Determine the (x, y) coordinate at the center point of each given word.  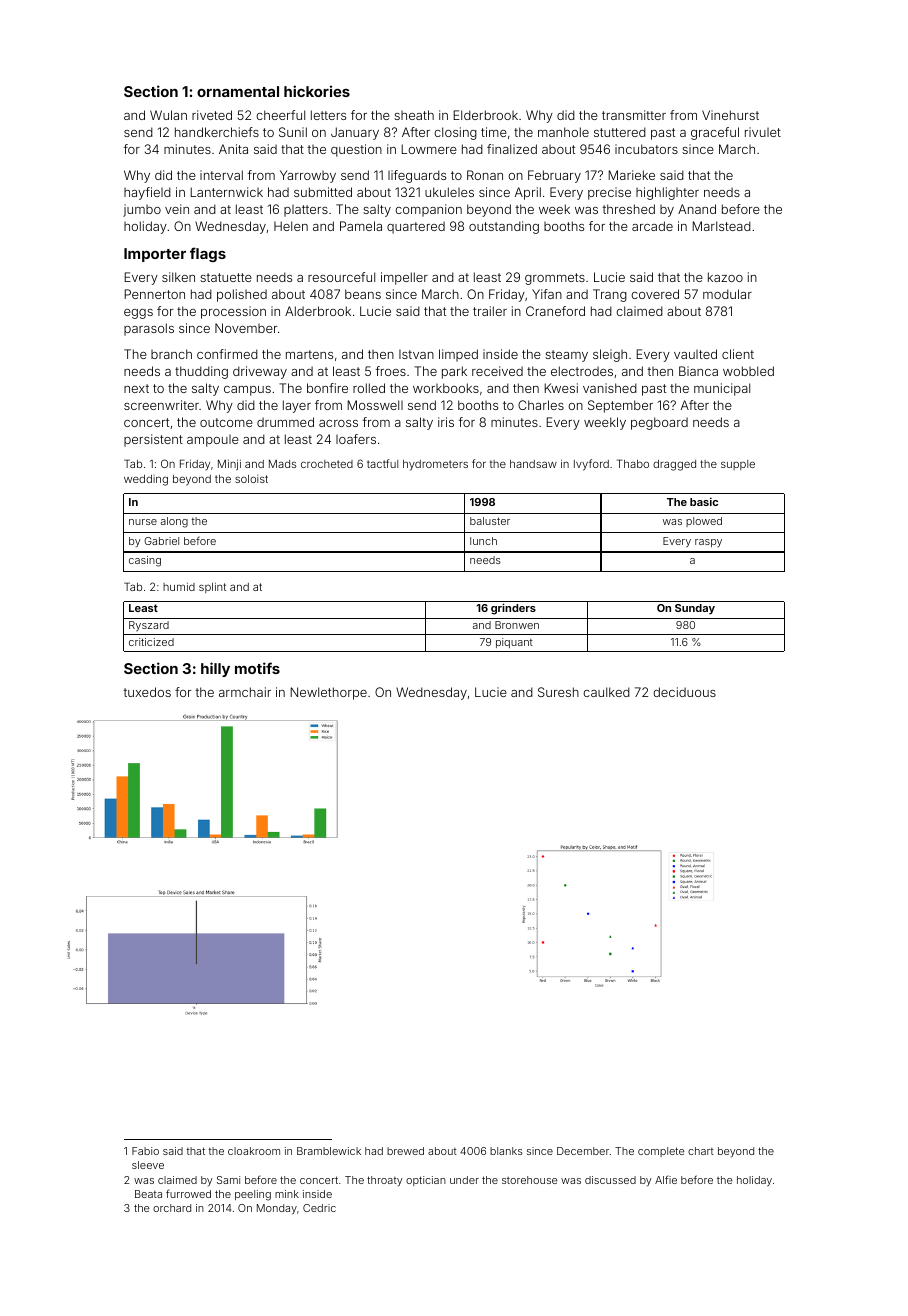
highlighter (667, 193)
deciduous (684, 692)
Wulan (168, 115)
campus (247, 391)
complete (661, 1152)
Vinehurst (730, 115)
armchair (245, 692)
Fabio (145, 1151)
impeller (404, 278)
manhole (563, 132)
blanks (506, 1151)
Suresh (558, 692)
